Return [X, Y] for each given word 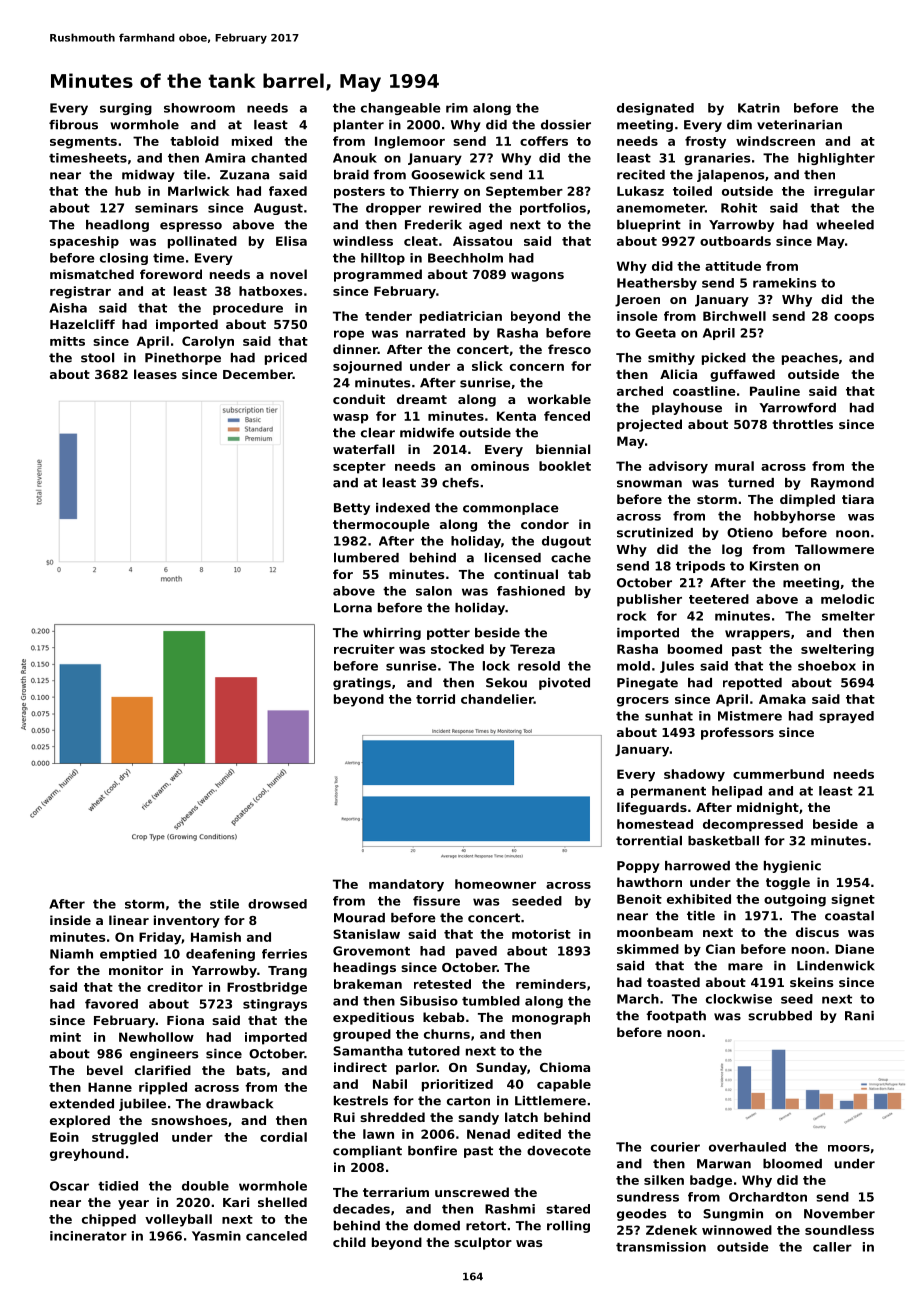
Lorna [353, 608]
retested [442, 984]
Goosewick [448, 175]
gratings [362, 684]
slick [487, 366]
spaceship [84, 242]
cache [571, 558]
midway [148, 176]
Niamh [71, 954]
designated [655, 109]
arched [640, 391]
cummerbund [778, 774]
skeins [811, 982]
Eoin [64, 1137]
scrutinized [655, 533]
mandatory [406, 885]
